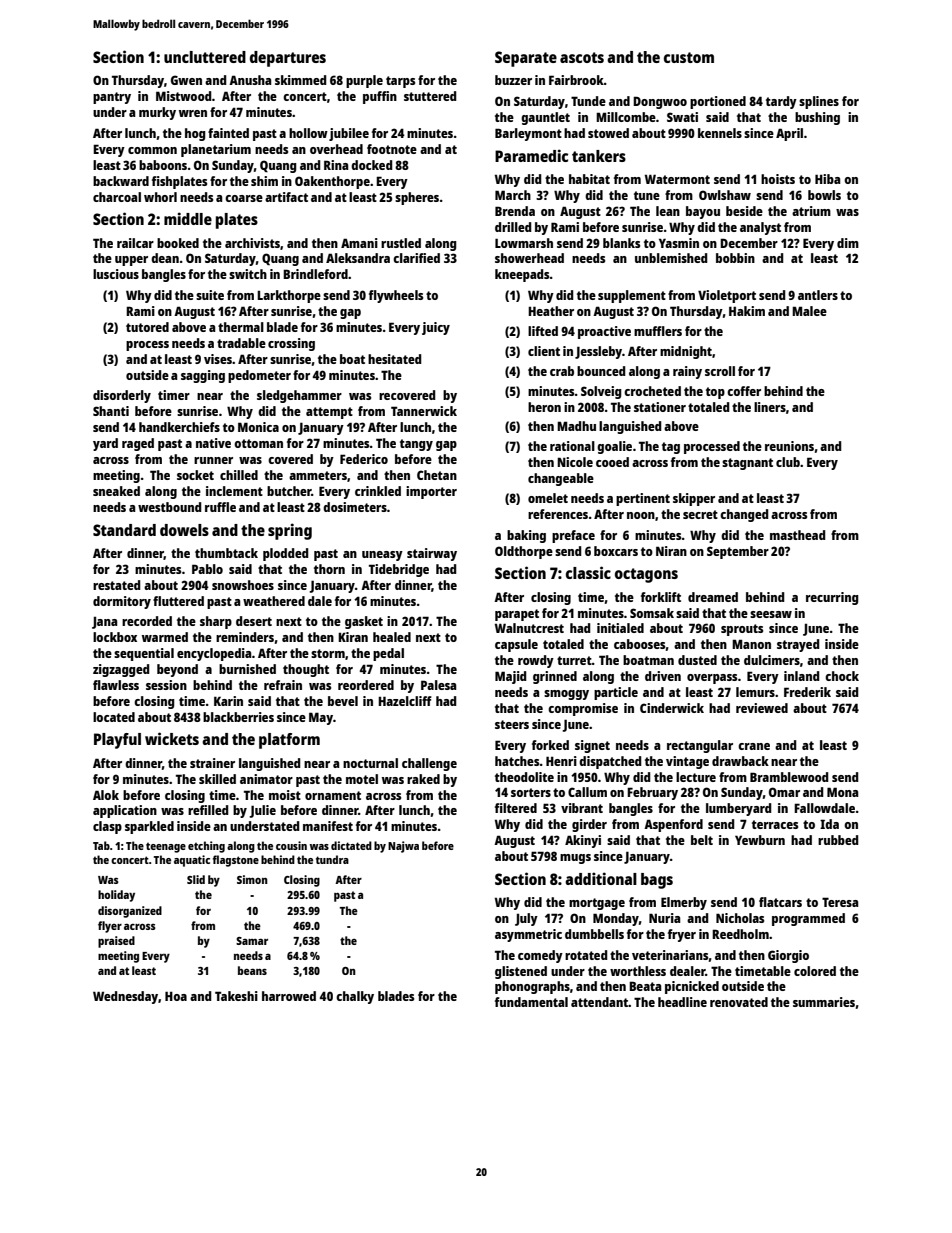 This screenshot has width=952, height=1233. I want to click on Separate, so click(526, 59).
